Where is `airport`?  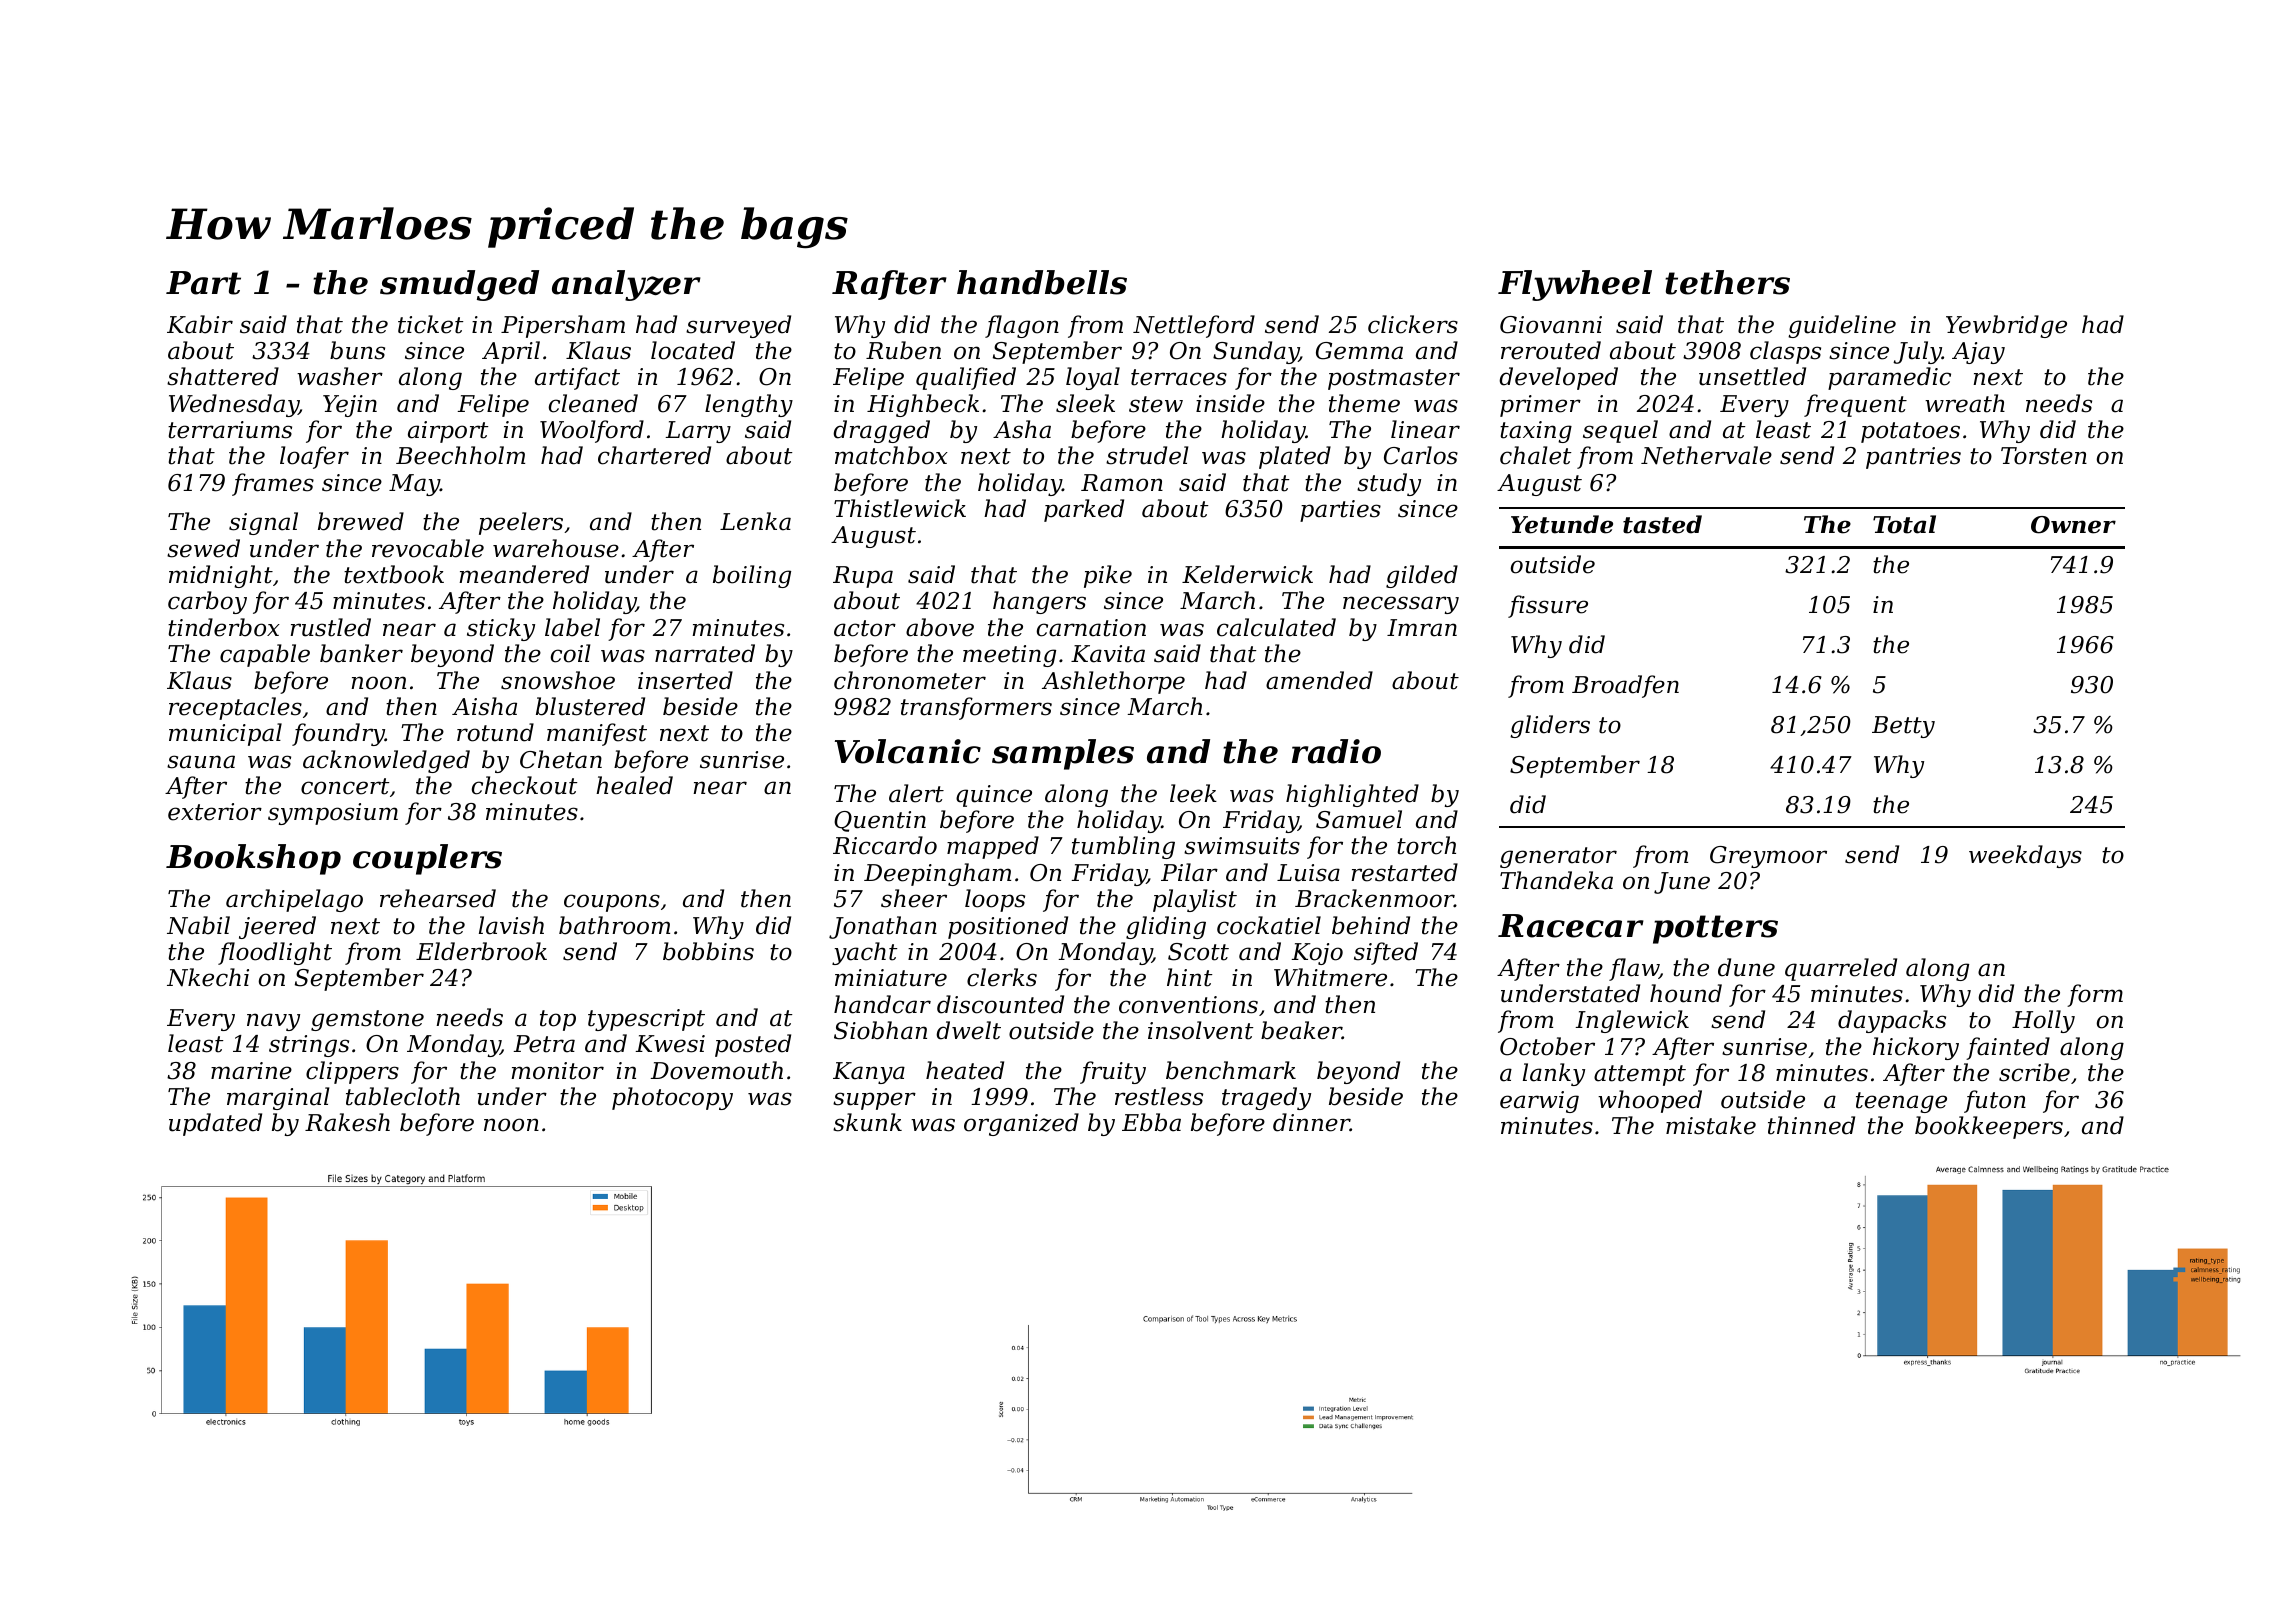 airport is located at coordinates (448, 432).
